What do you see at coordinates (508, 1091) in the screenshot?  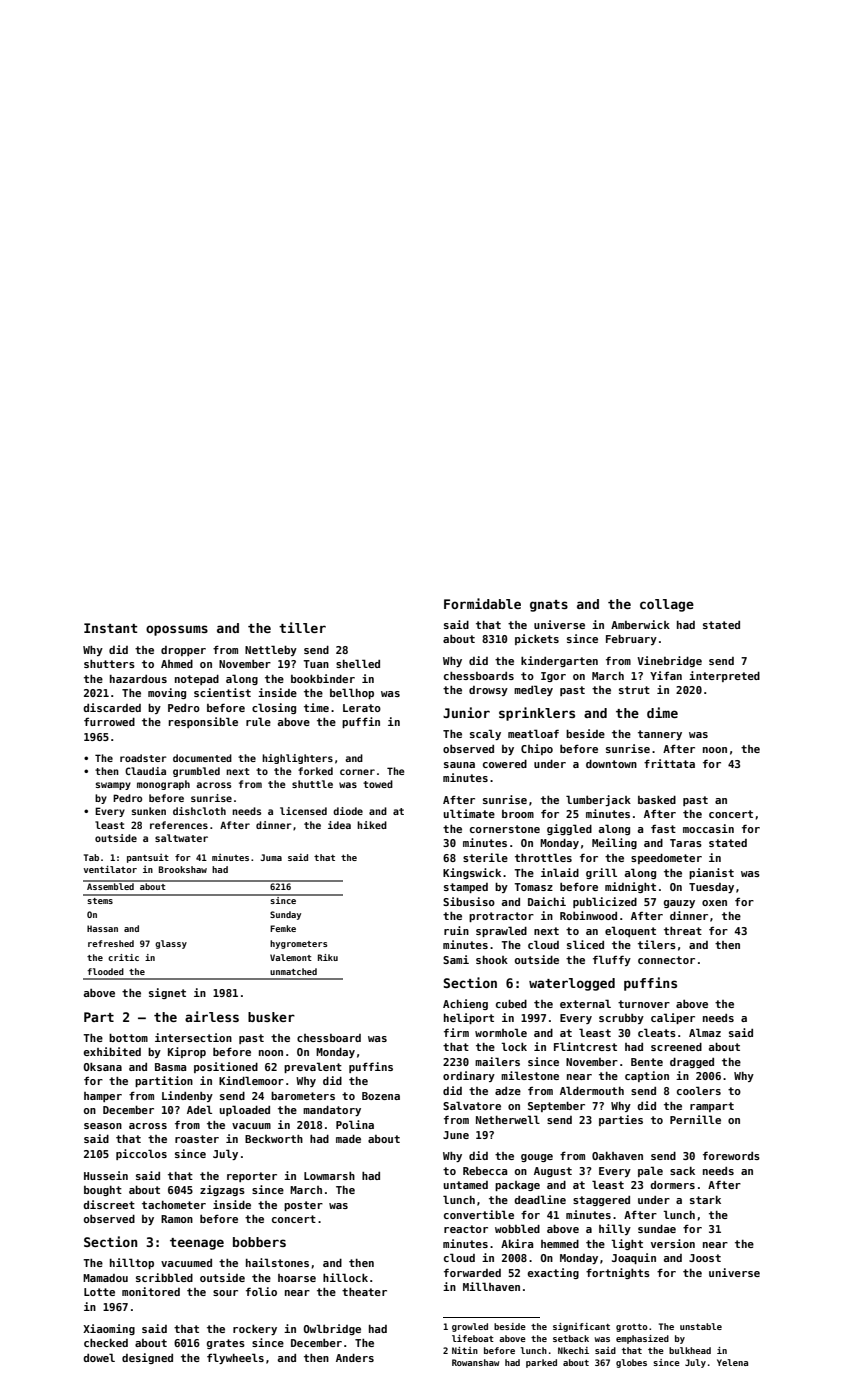 I see `adze` at bounding box center [508, 1091].
